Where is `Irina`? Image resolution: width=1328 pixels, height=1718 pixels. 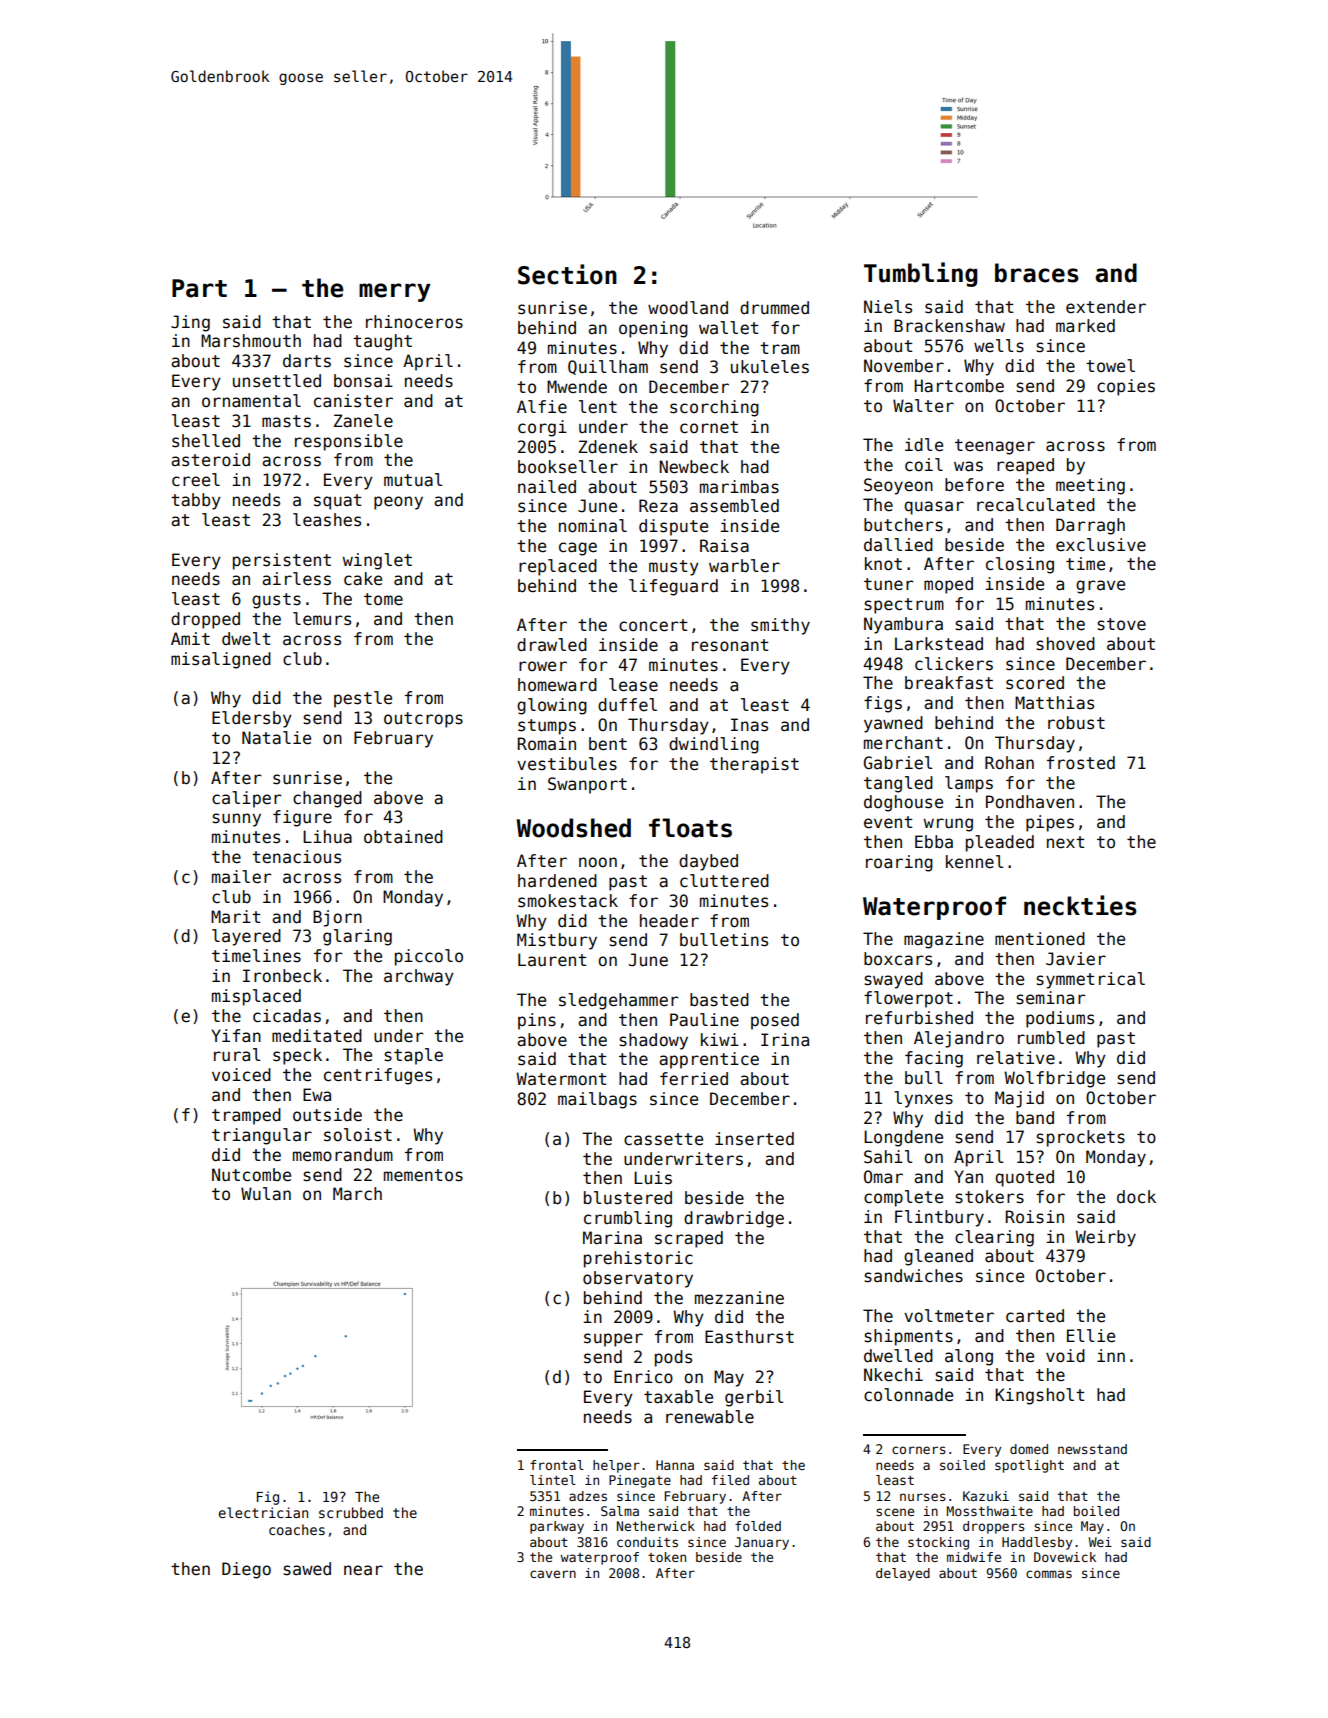
Irina is located at coordinates (785, 1040).
